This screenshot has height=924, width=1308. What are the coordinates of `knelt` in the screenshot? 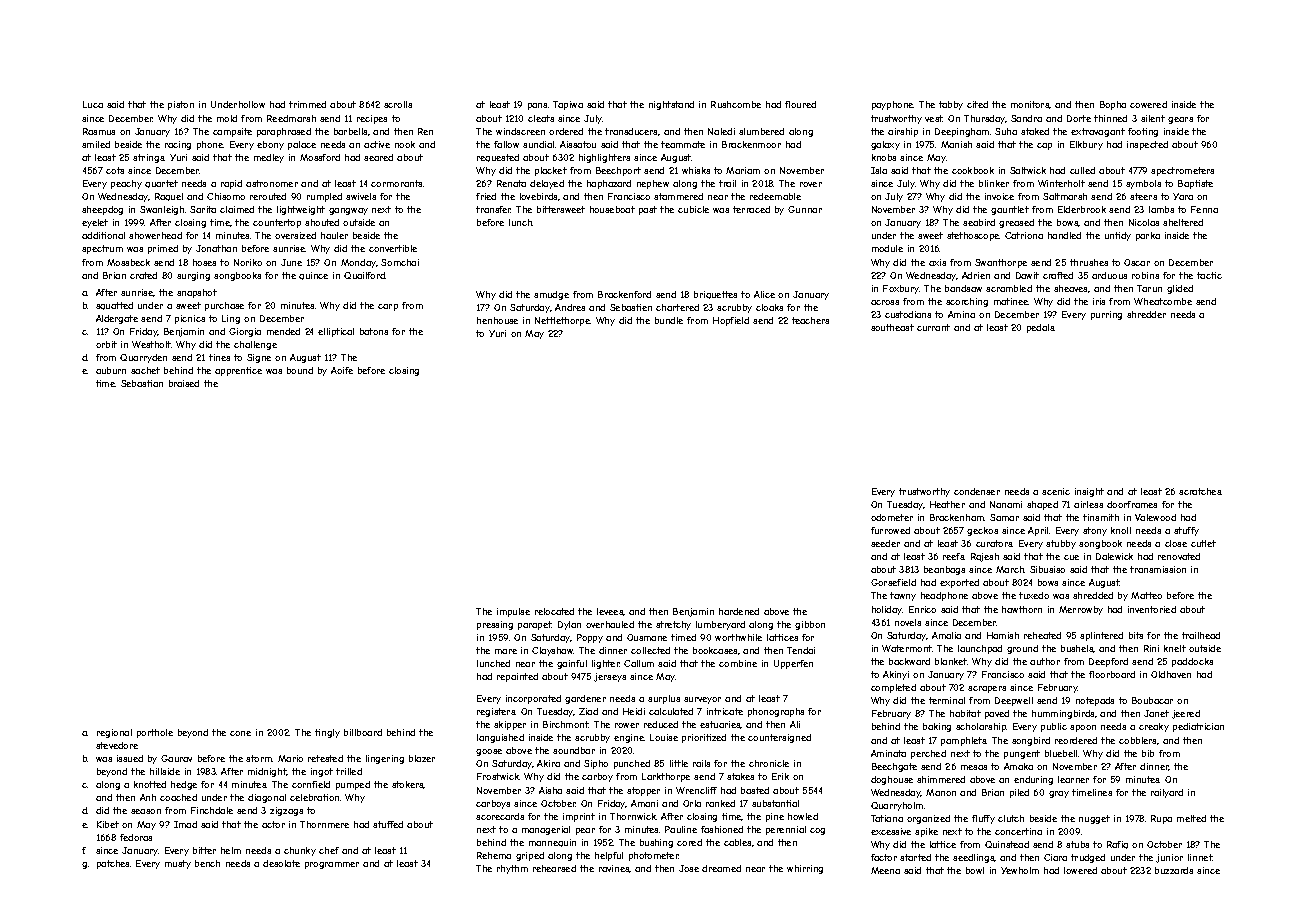 It's located at (1175, 648).
